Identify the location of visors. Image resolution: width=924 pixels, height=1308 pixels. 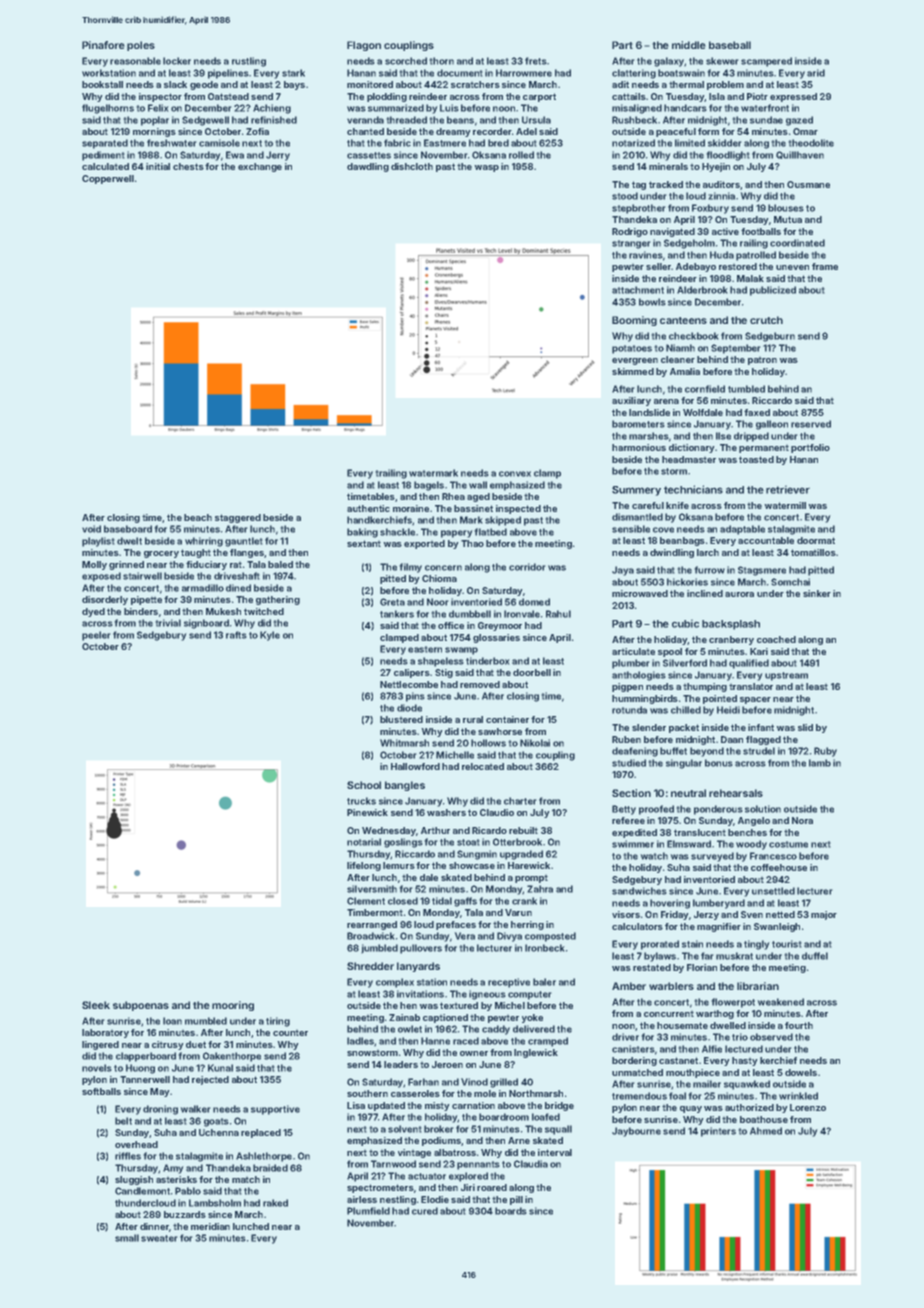
(626, 914).
